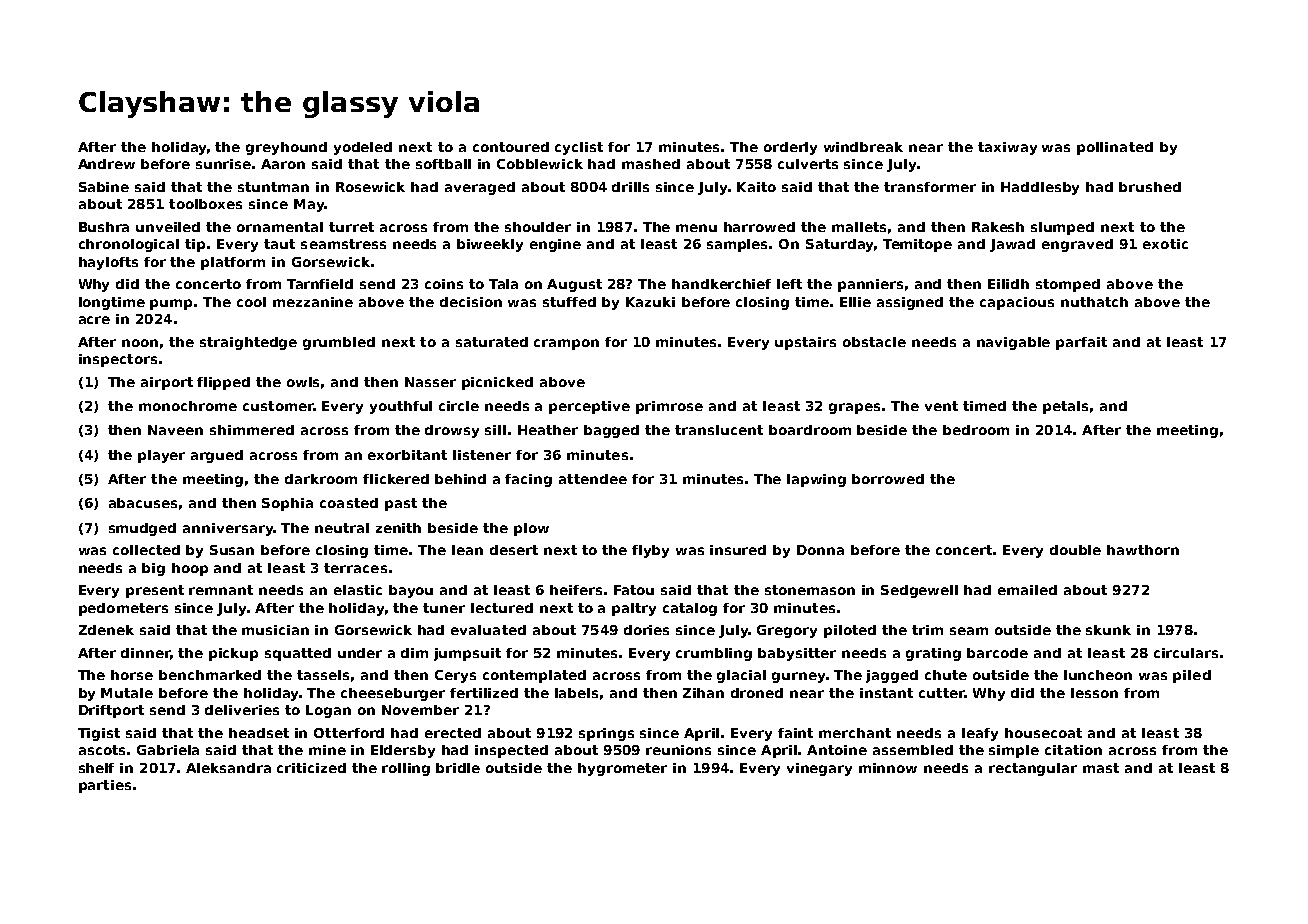 Image resolution: width=1308 pixels, height=924 pixels. I want to click on taxiway, so click(1007, 148).
